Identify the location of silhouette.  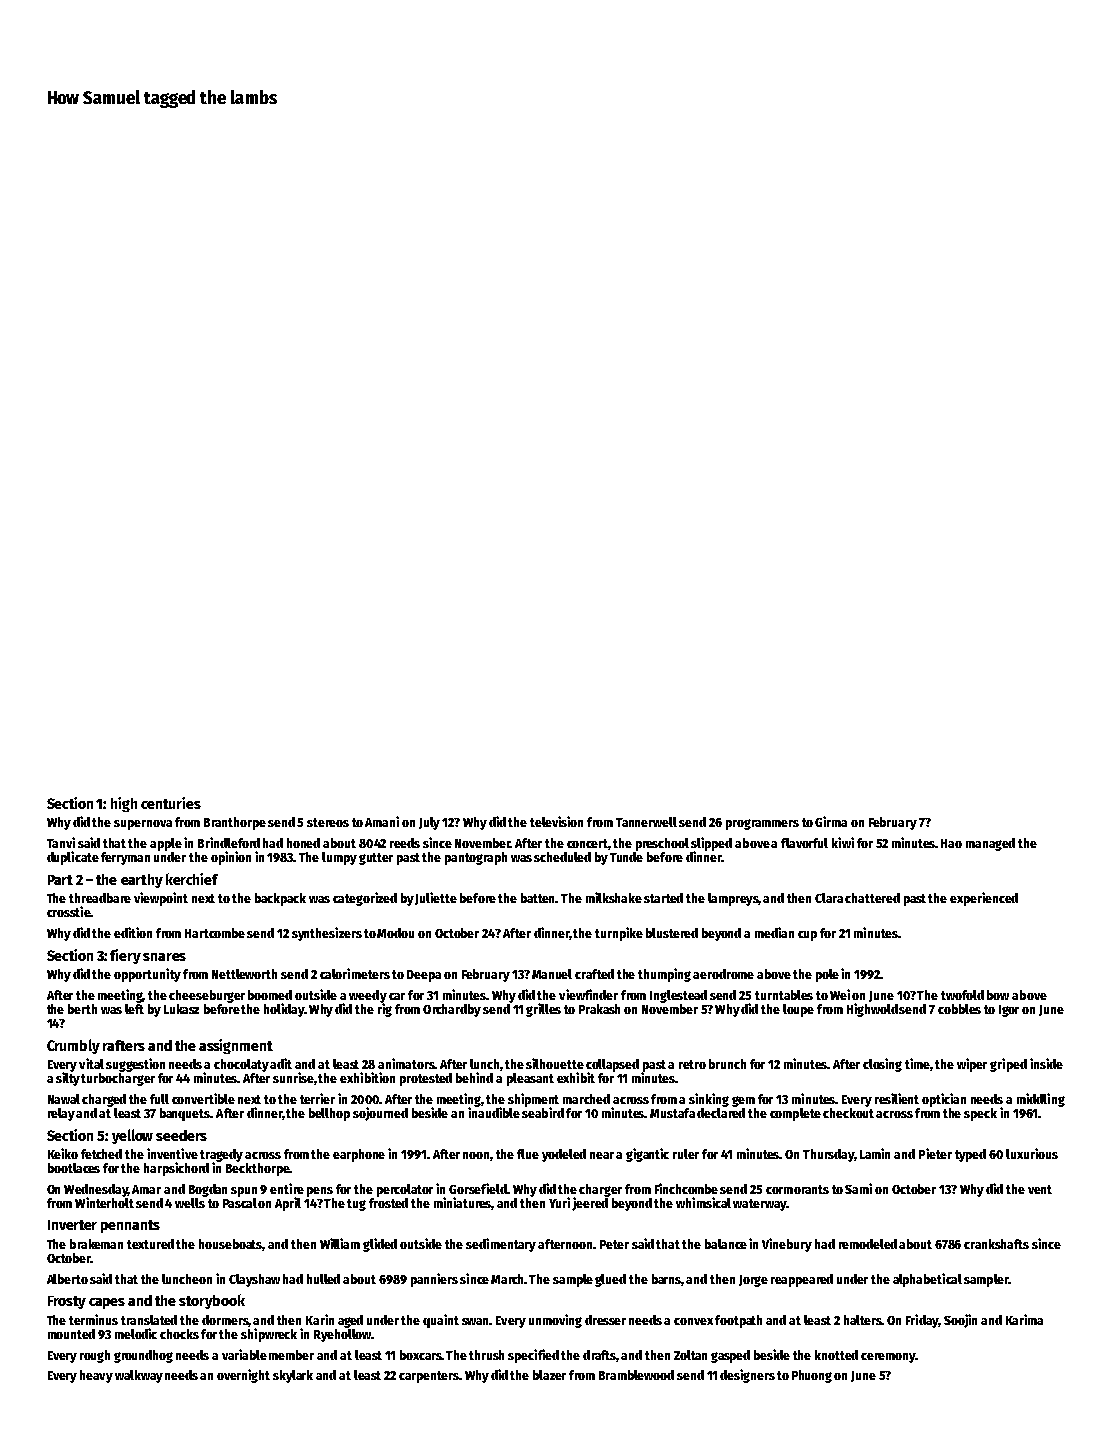
(555, 1063).
